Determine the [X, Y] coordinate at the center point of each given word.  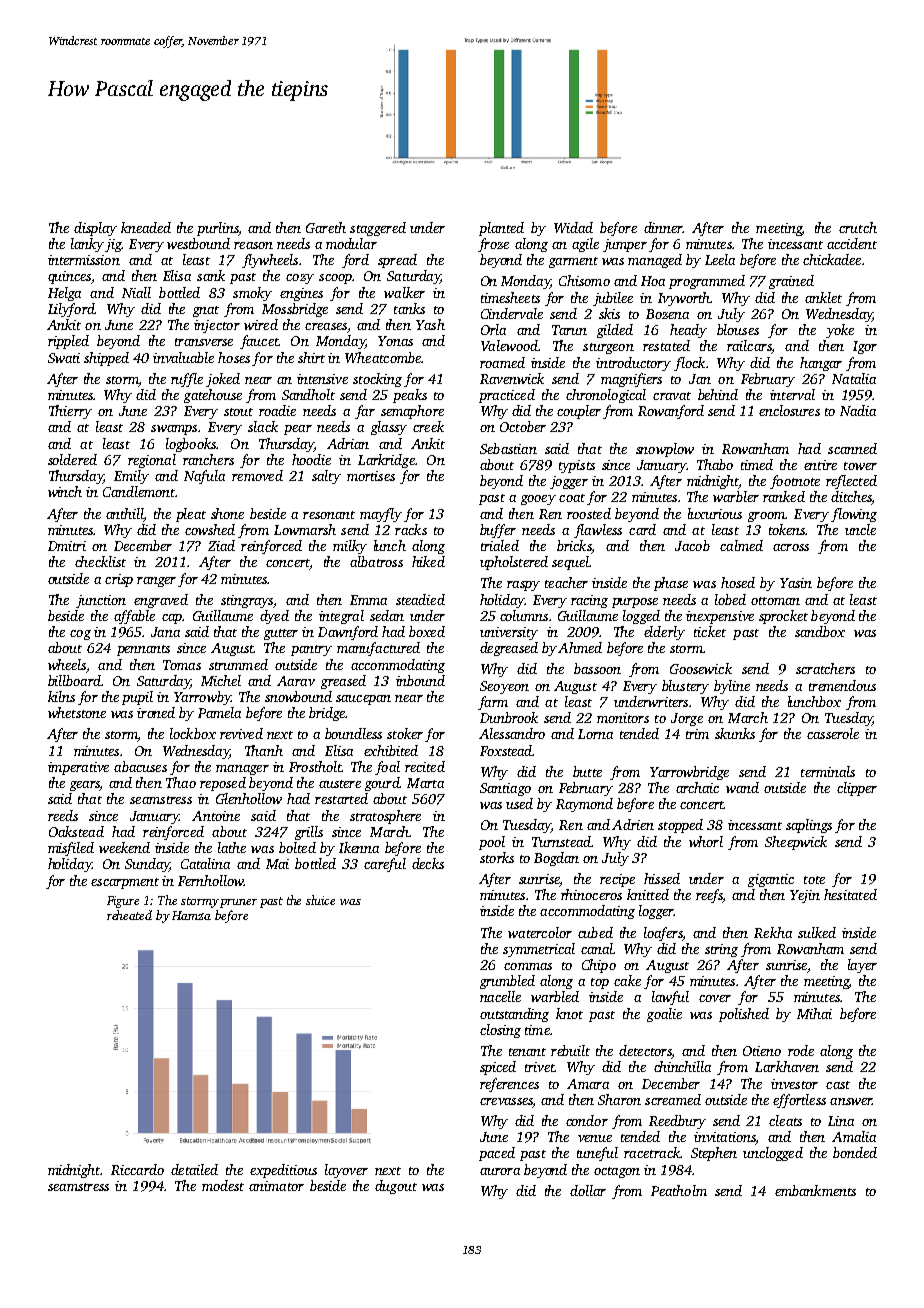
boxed [427, 631]
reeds [63, 815]
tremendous [842, 685]
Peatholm [679, 1190]
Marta [425, 783]
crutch [858, 227]
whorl [706, 841]
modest [223, 1185]
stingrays [247, 601]
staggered [378, 229]
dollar [588, 1190]
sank [211, 275]
